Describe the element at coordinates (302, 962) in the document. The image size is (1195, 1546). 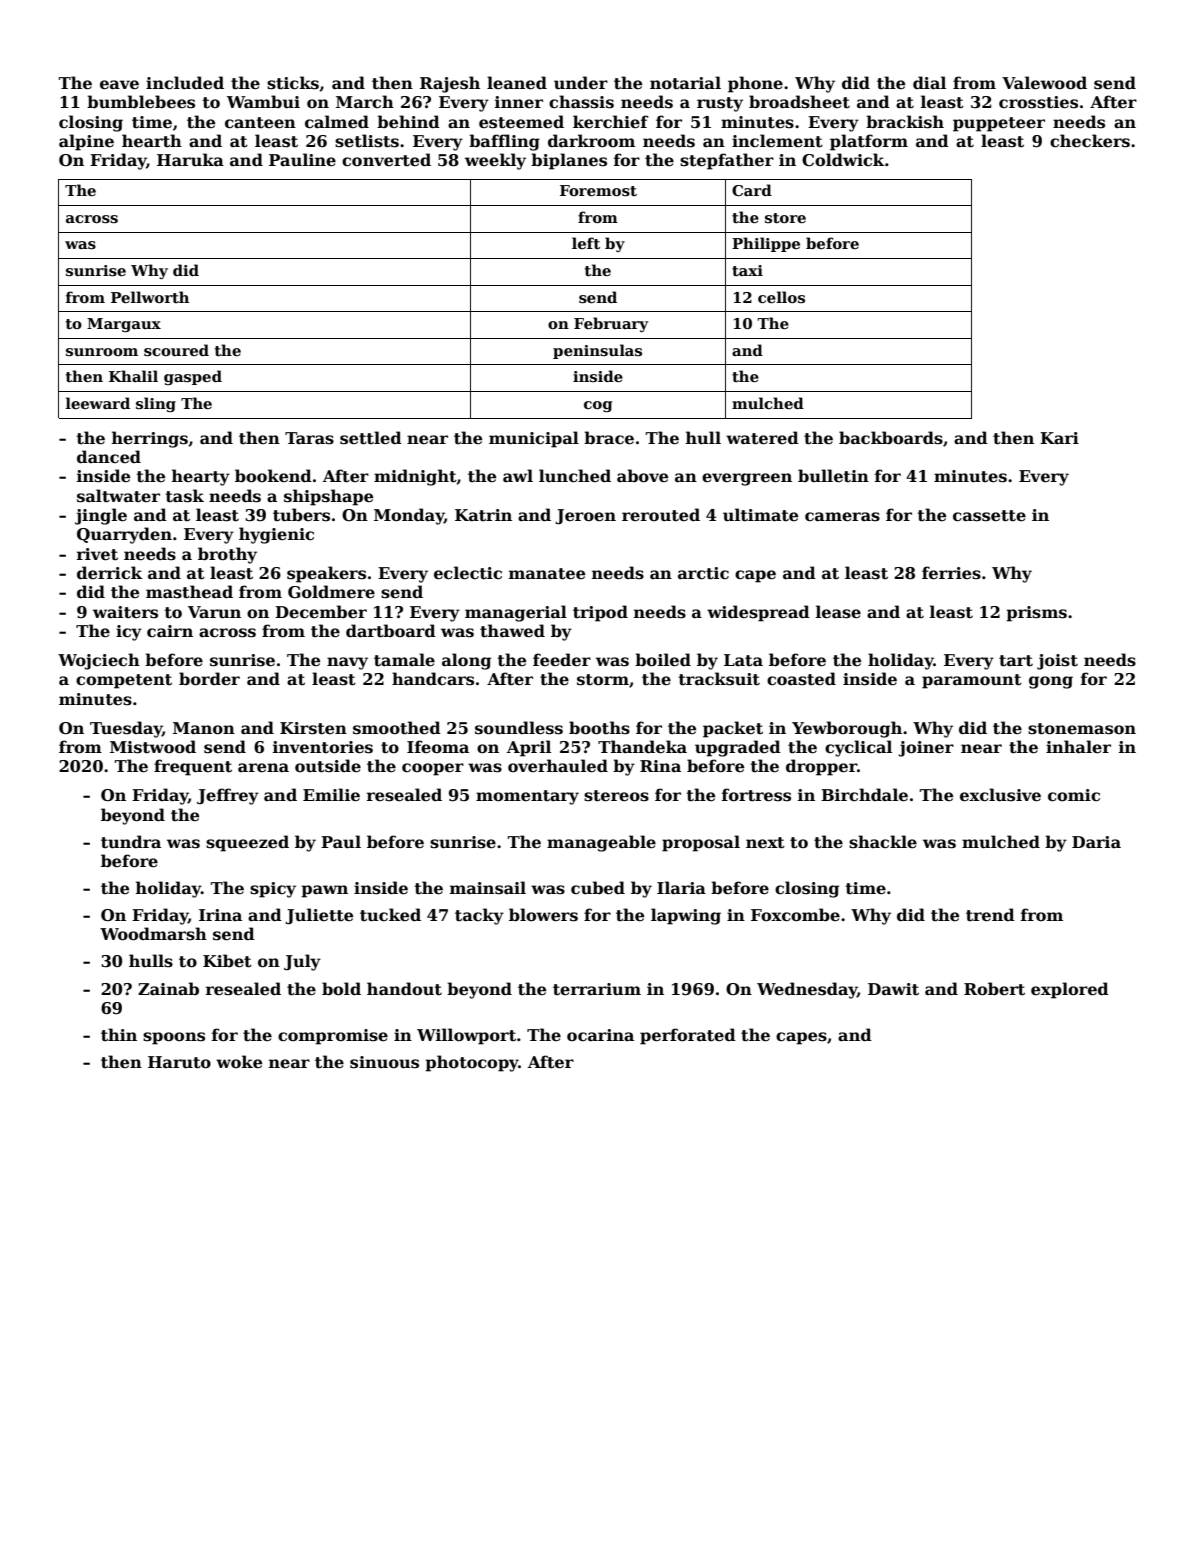
I see `July` at that location.
